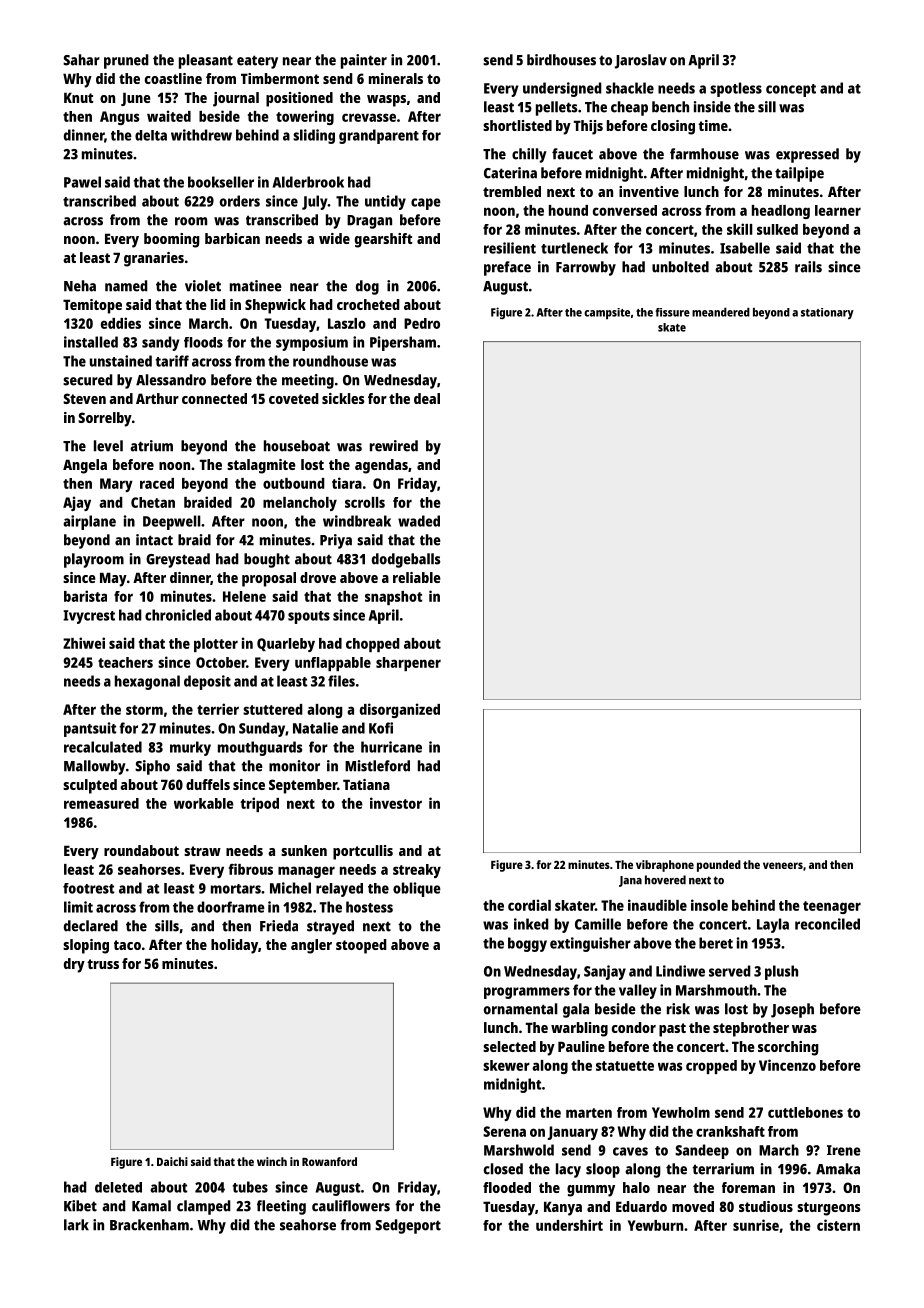  Describe the element at coordinates (76, 1225) in the screenshot. I see `lark` at that location.
